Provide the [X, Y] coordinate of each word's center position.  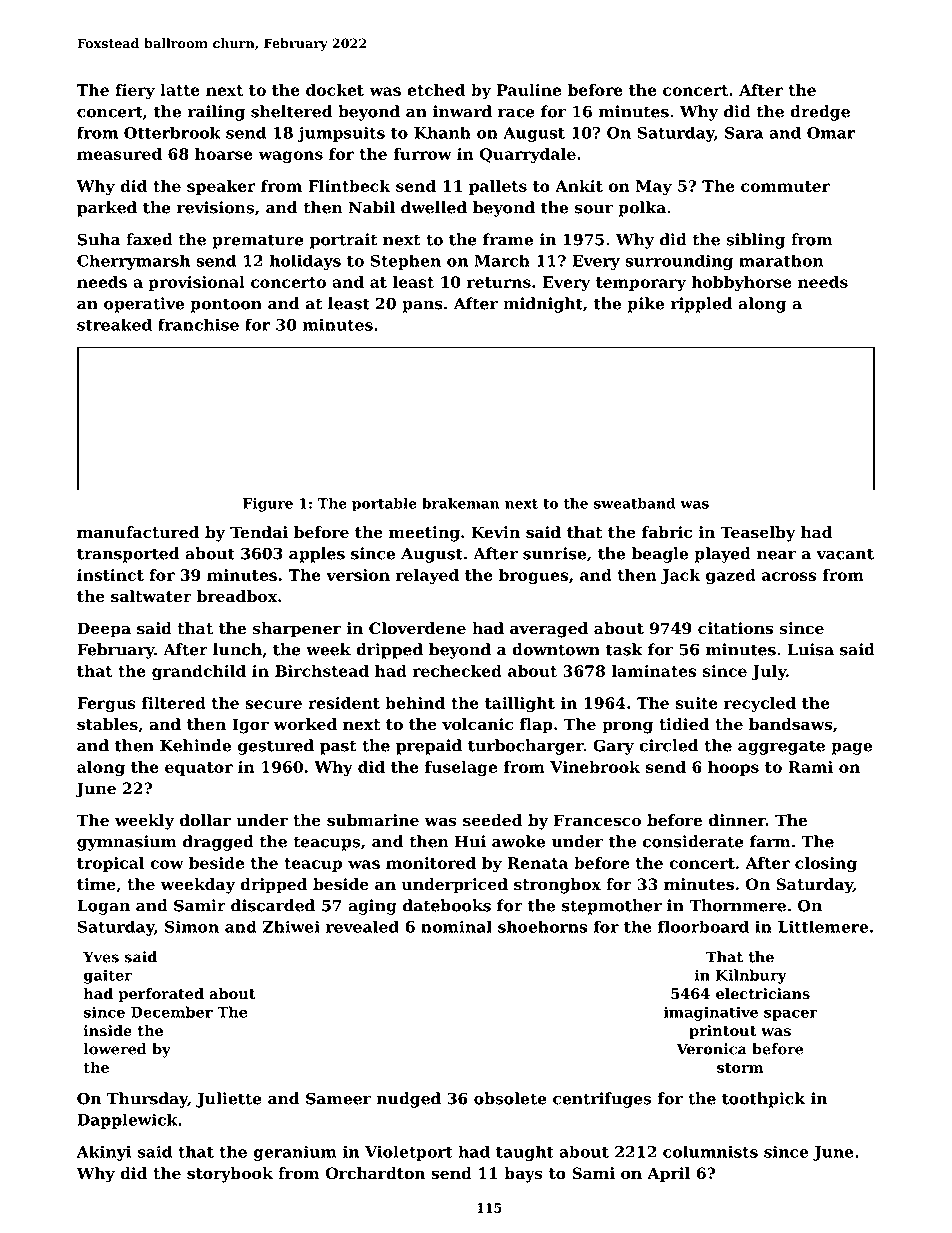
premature [258, 241]
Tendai [259, 532]
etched [436, 90]
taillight [520, 705]
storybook [230, 1175]
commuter [785, 186]
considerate [693, 841]
